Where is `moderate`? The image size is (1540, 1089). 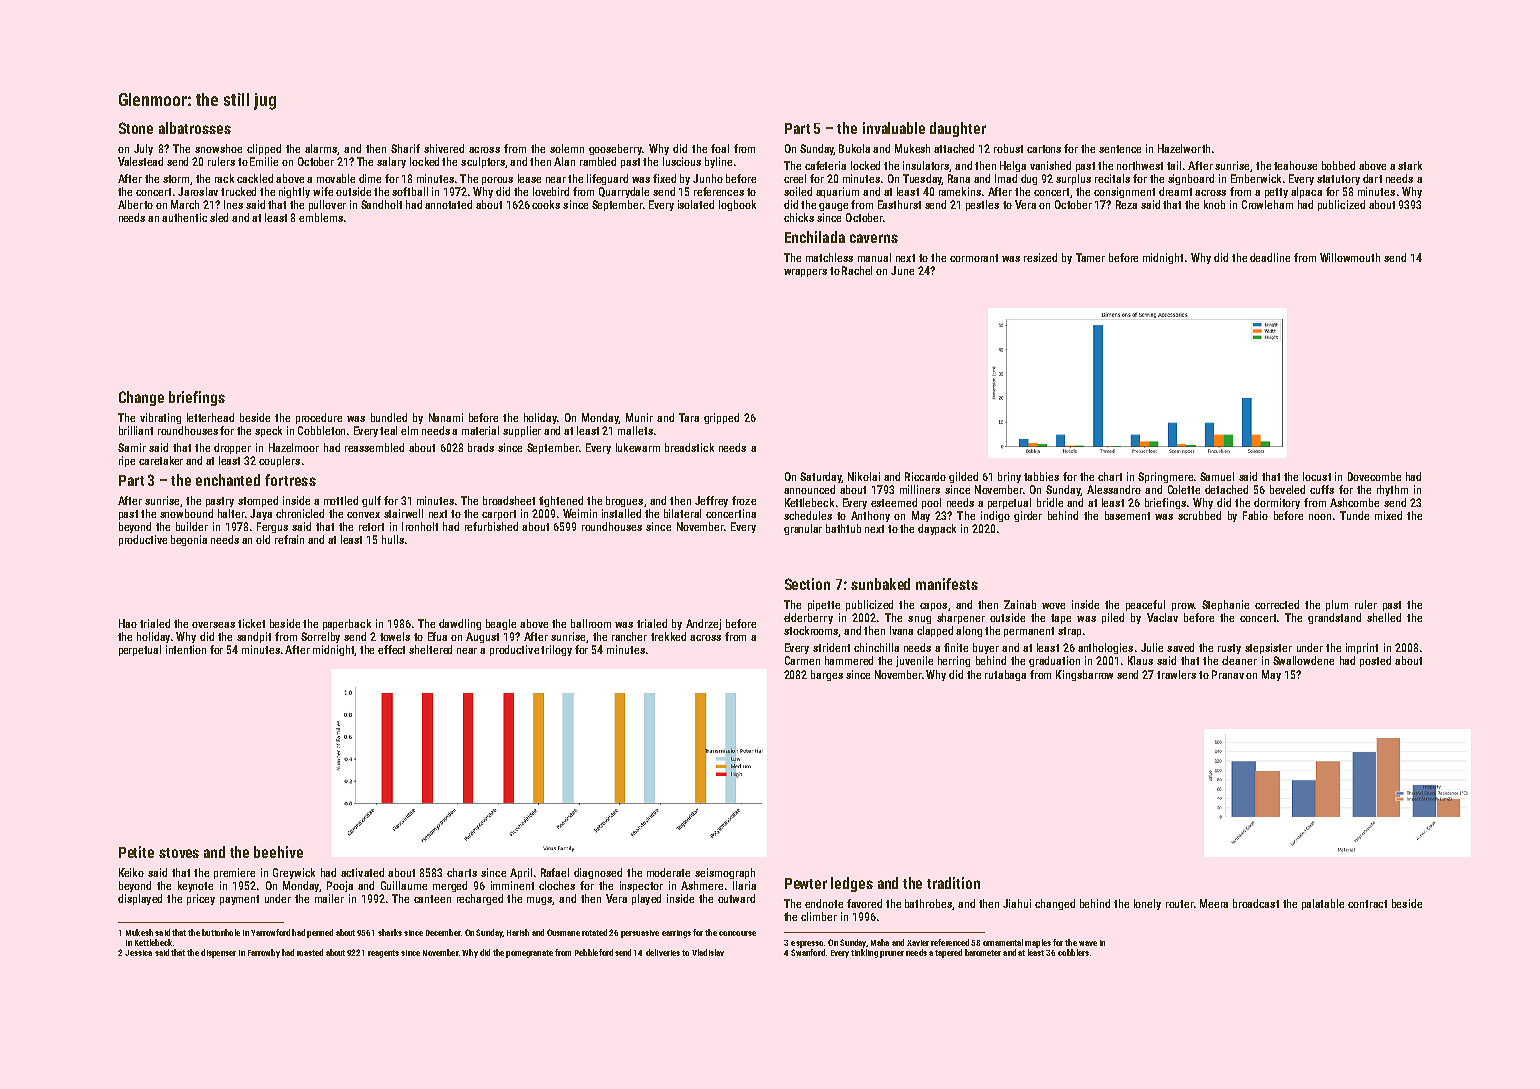
moderate is located at coordinates (668, 872).
